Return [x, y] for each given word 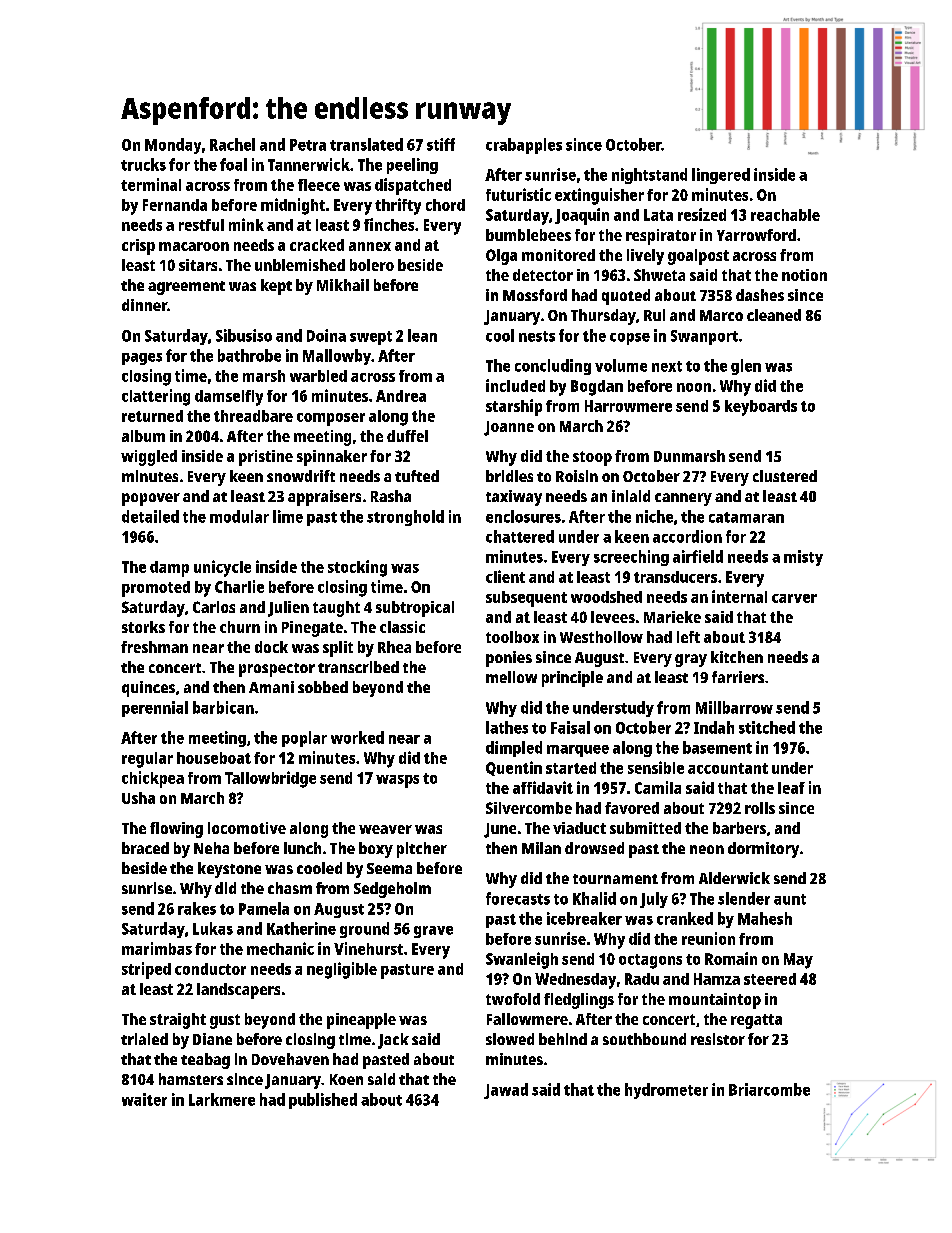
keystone [229, 870]
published [323, 1101]
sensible [656, 767]
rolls [760, 808]
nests [537, 336]
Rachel [232, 144]
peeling [412, 166]
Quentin [514, 768]
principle [572, 679]
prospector [277, 670]
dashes [760, 295]
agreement [186, 288]
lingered [721, 176]
